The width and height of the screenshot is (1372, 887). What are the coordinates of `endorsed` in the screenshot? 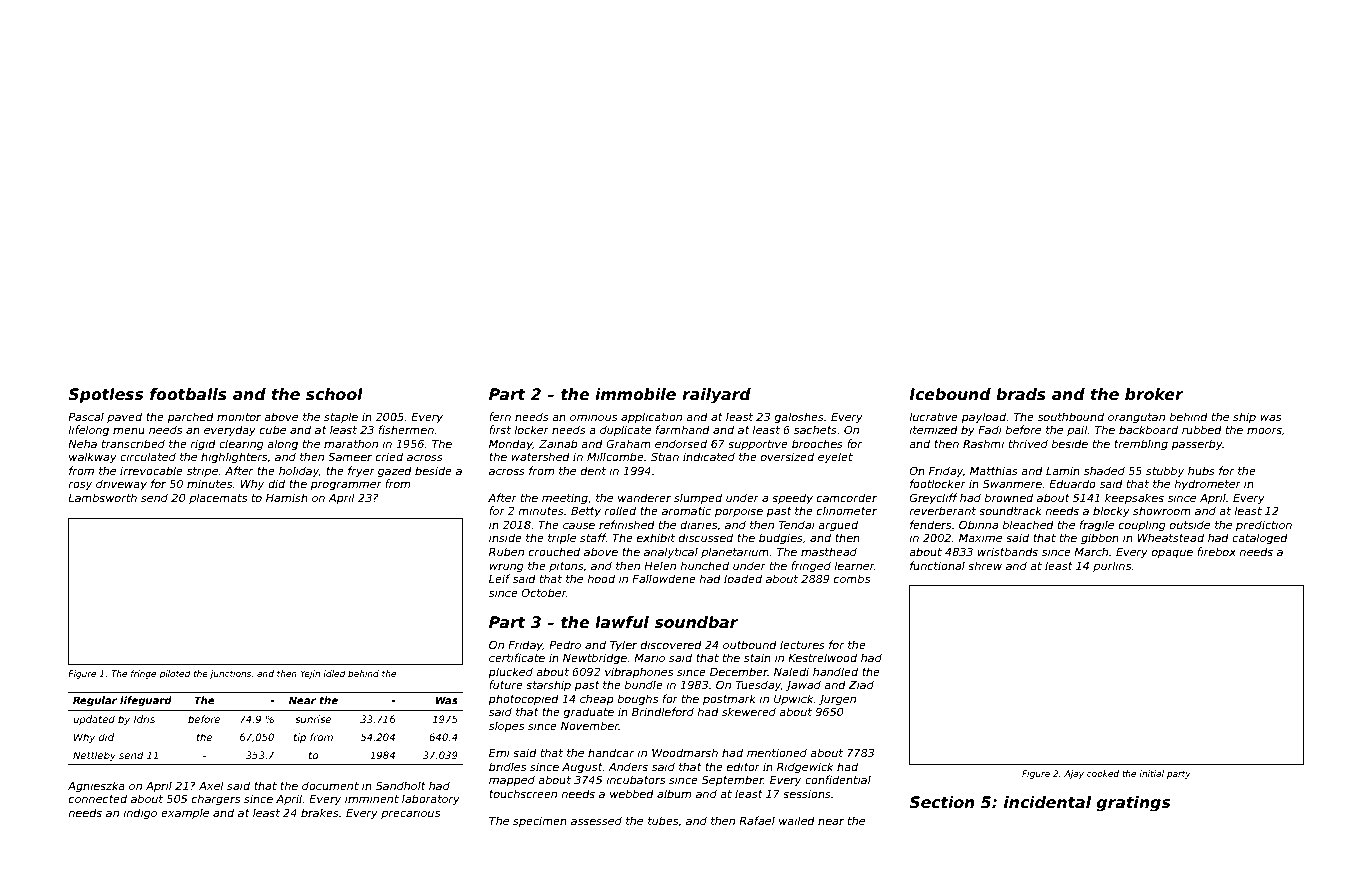 It's located at (681, 443).
